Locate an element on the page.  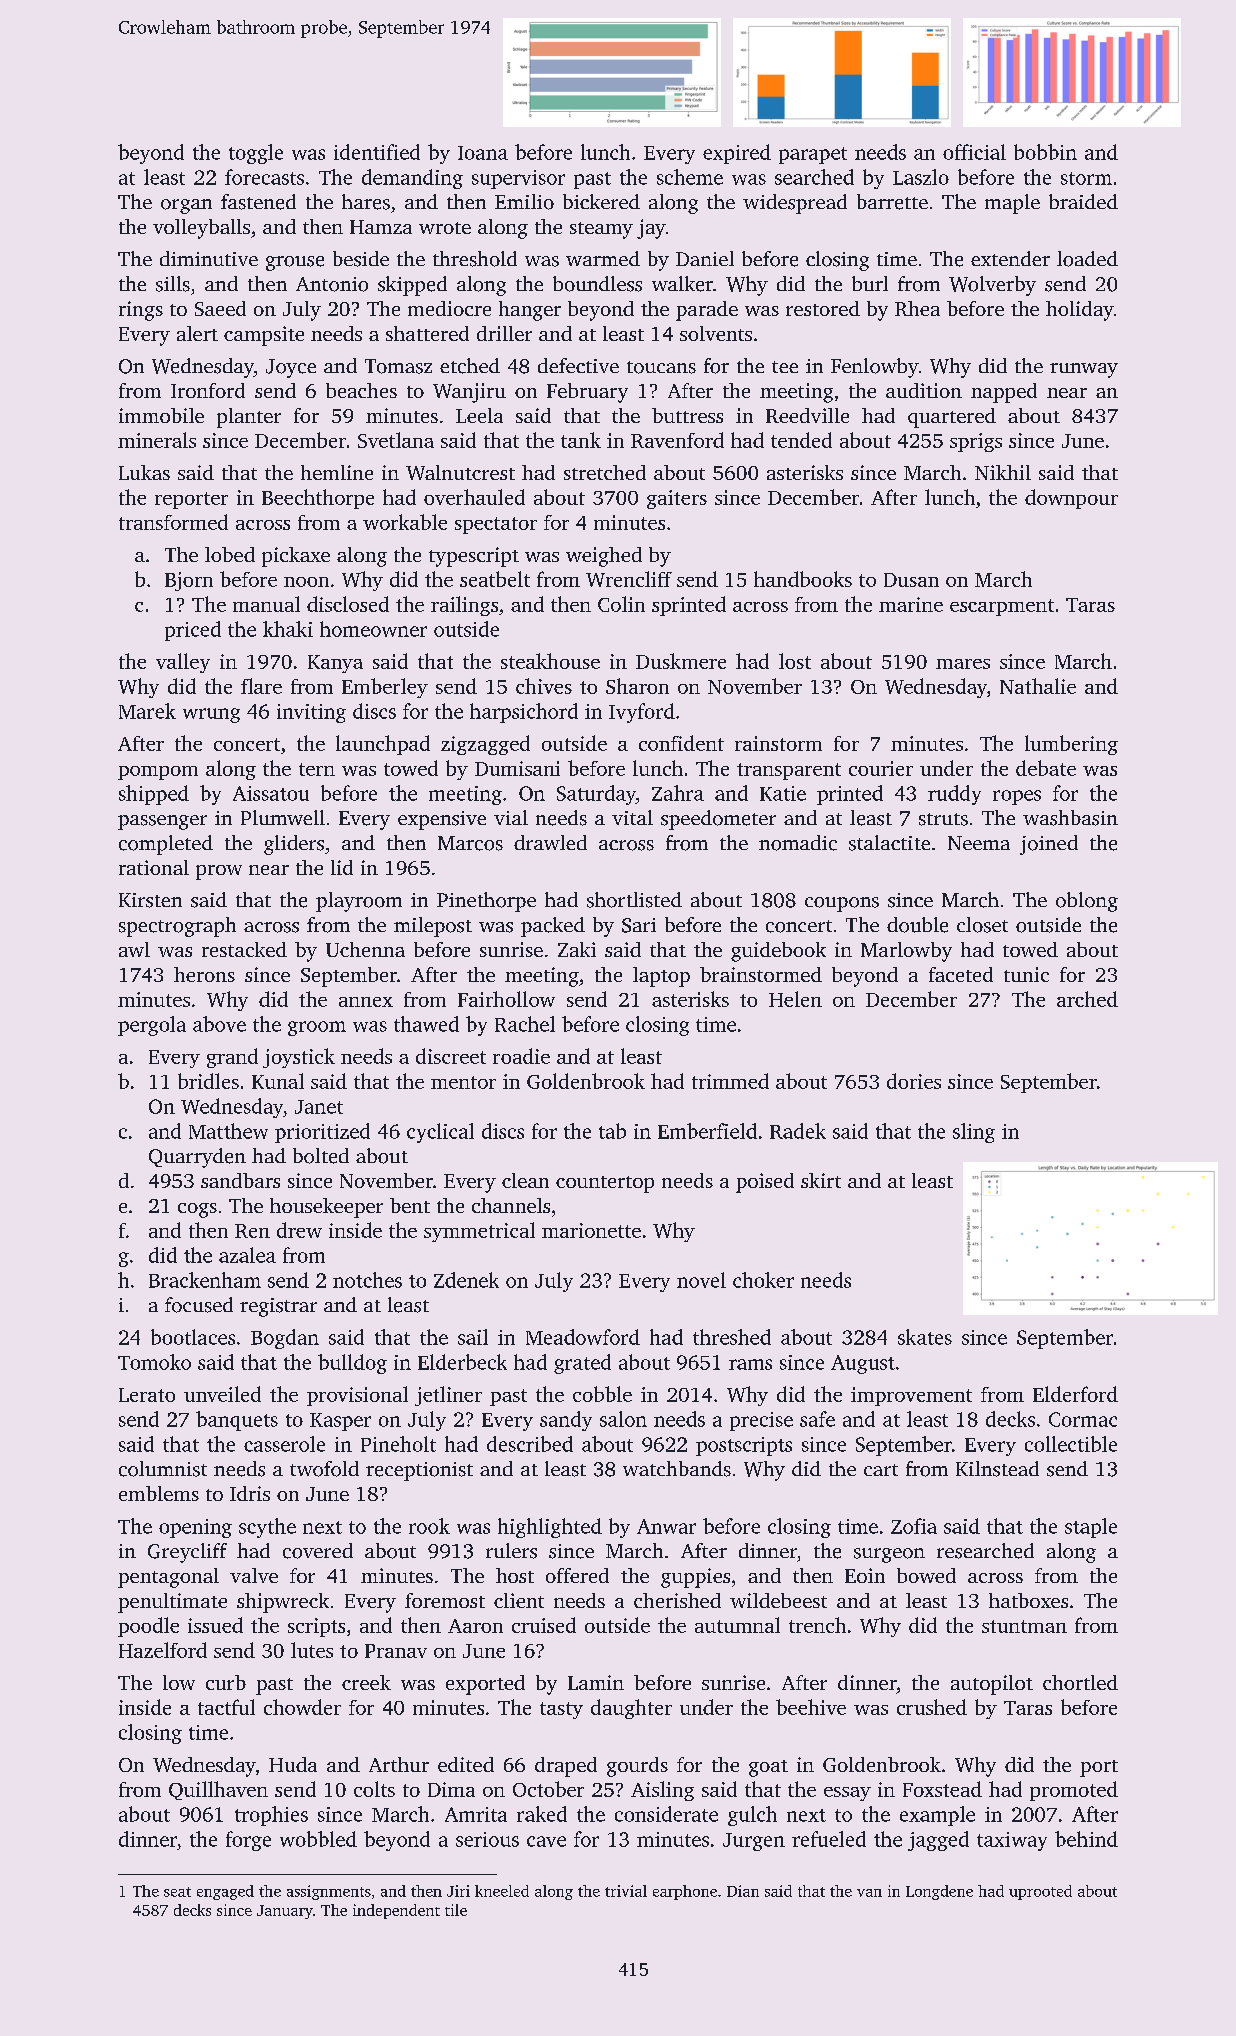
defective is located at coordinates (578, 365).
